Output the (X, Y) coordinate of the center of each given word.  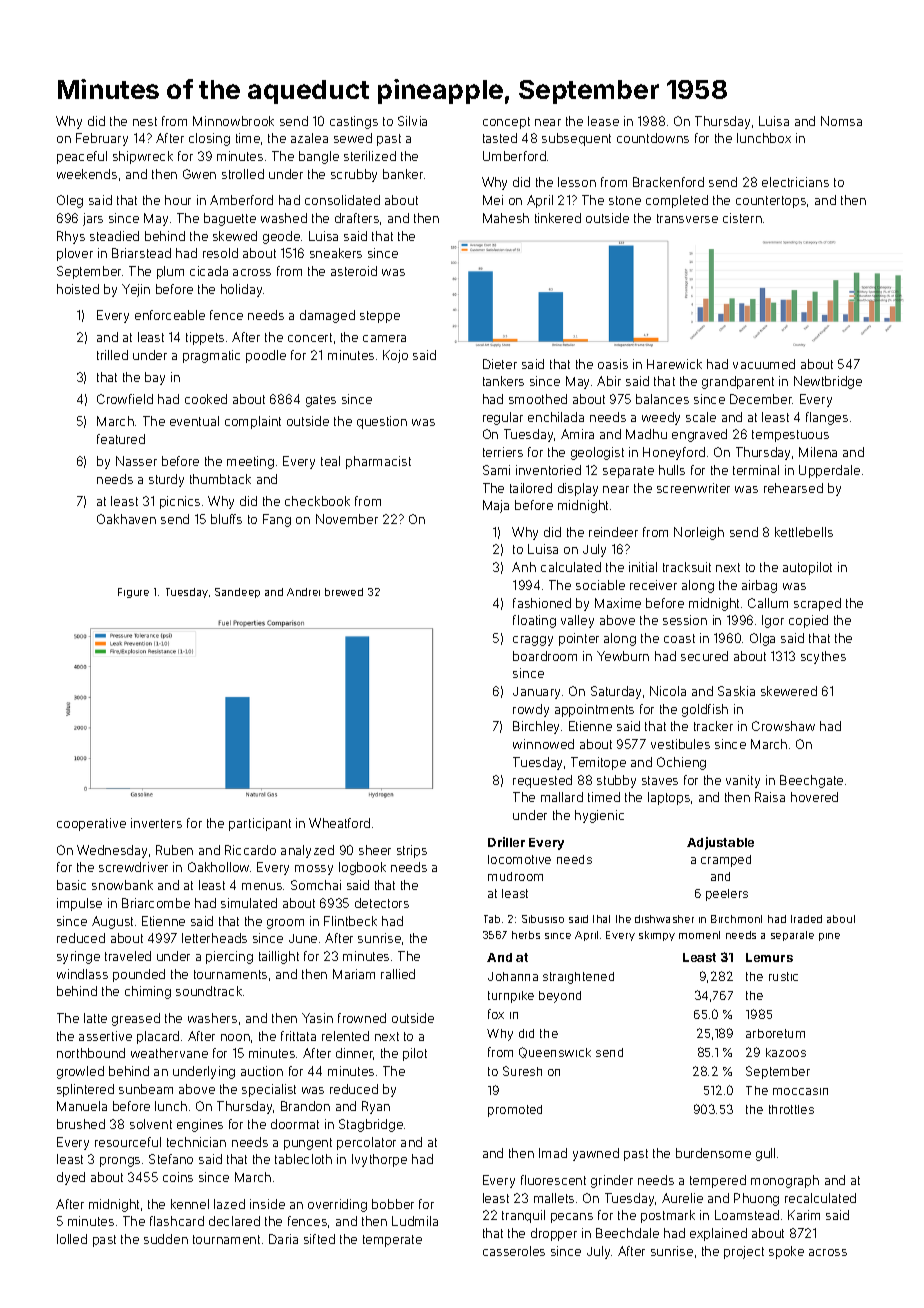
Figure (133, 593)
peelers (727, 895)
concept (506, 123)
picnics (180, 502)
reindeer (613, 532)
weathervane (169, 1053)
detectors (382, 903)
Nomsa (841, 121)
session (685, 620)
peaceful (82, 157)
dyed (71, 1178)
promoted (515, 1111)
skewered (789, 691)
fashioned (542, 603)
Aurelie (682, 1198)
